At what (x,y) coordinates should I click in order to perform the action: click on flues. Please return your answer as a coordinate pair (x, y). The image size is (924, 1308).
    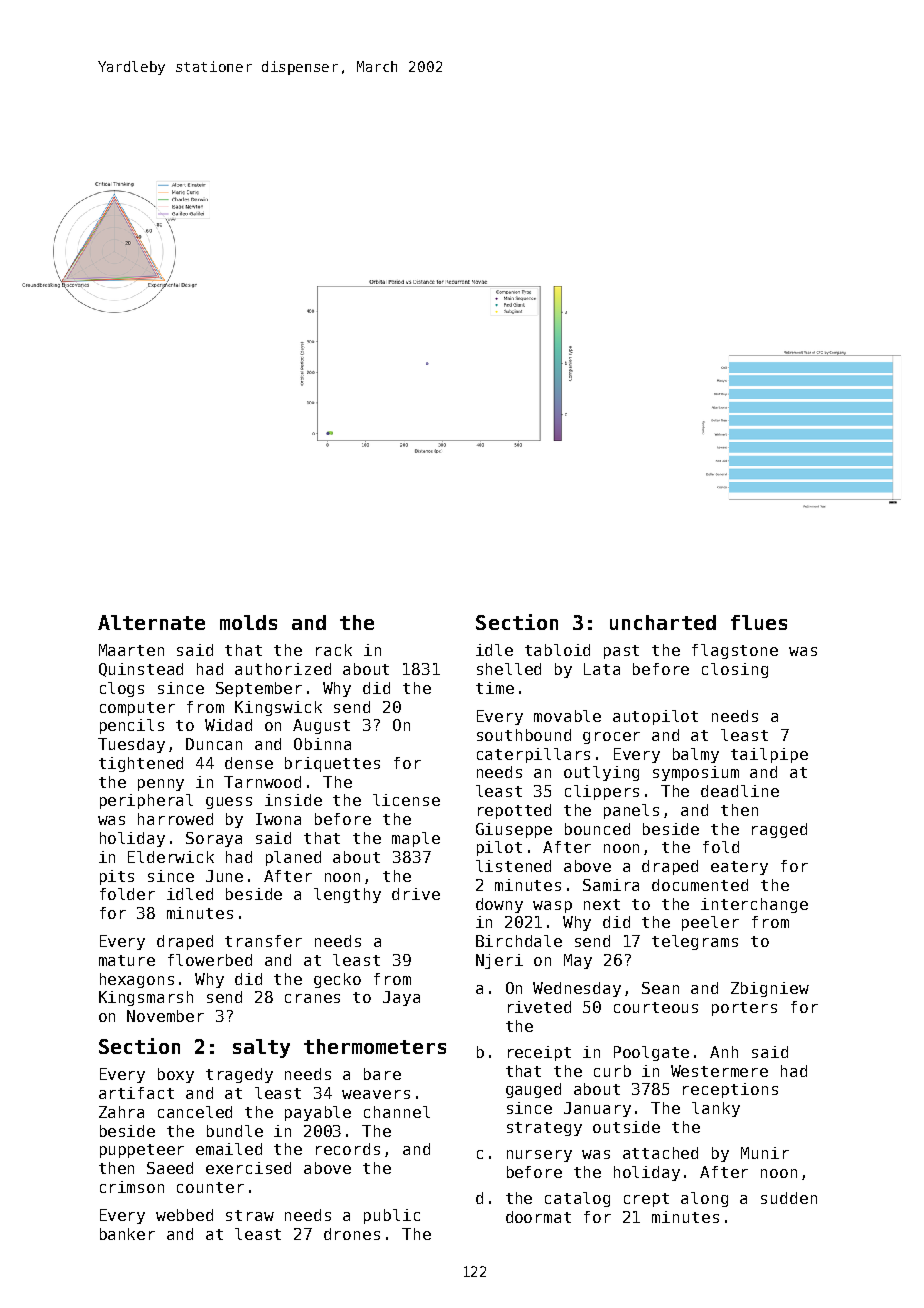
    Looking at the image, I should click on (759, 622).
